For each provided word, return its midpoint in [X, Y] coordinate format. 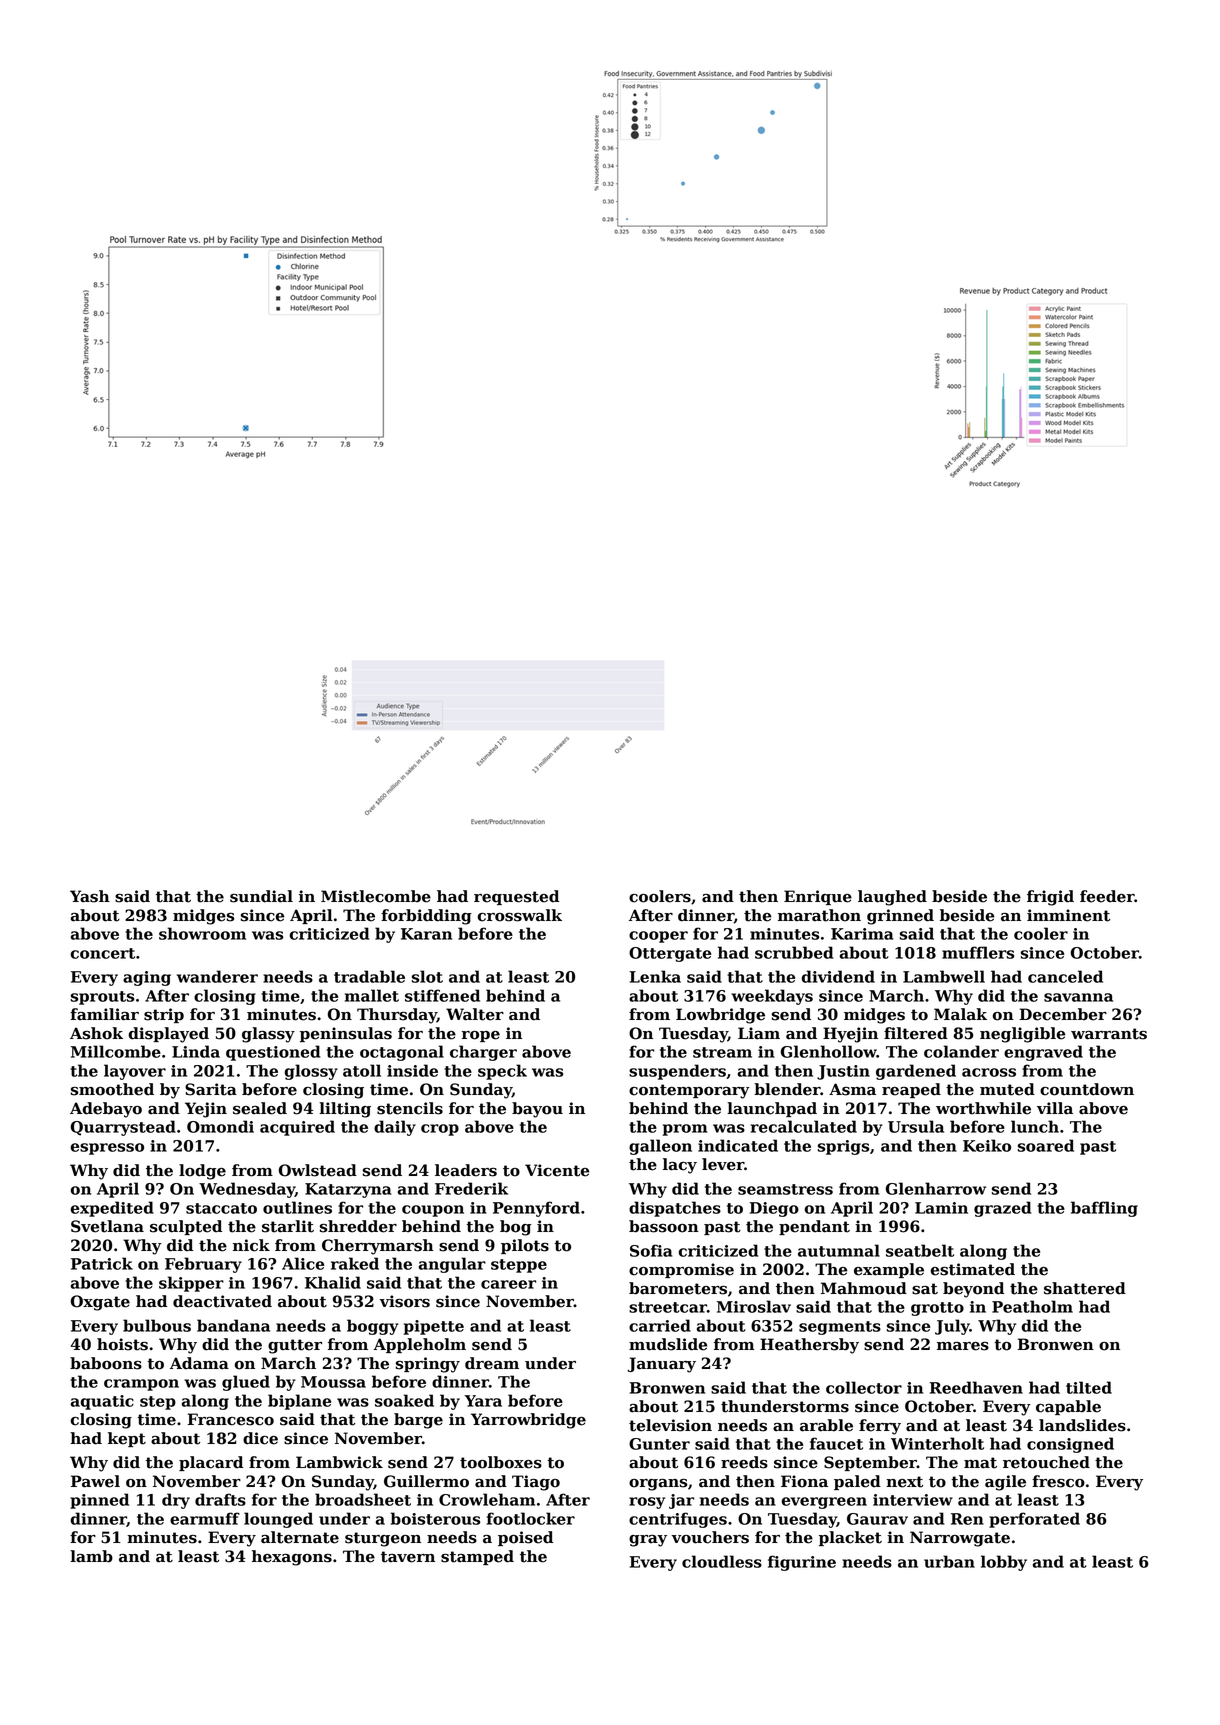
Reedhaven [976, 1387]
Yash [90, 896]
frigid [1050, 898]
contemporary [689, 1091]
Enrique [818, 897]
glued [246, 1383]
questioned [273, 1053]
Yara [483, 1401]
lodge [202, 1172]
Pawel [95, 1481]
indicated [738, 1145]
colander [961, 1051]
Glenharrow [936, 1188]
